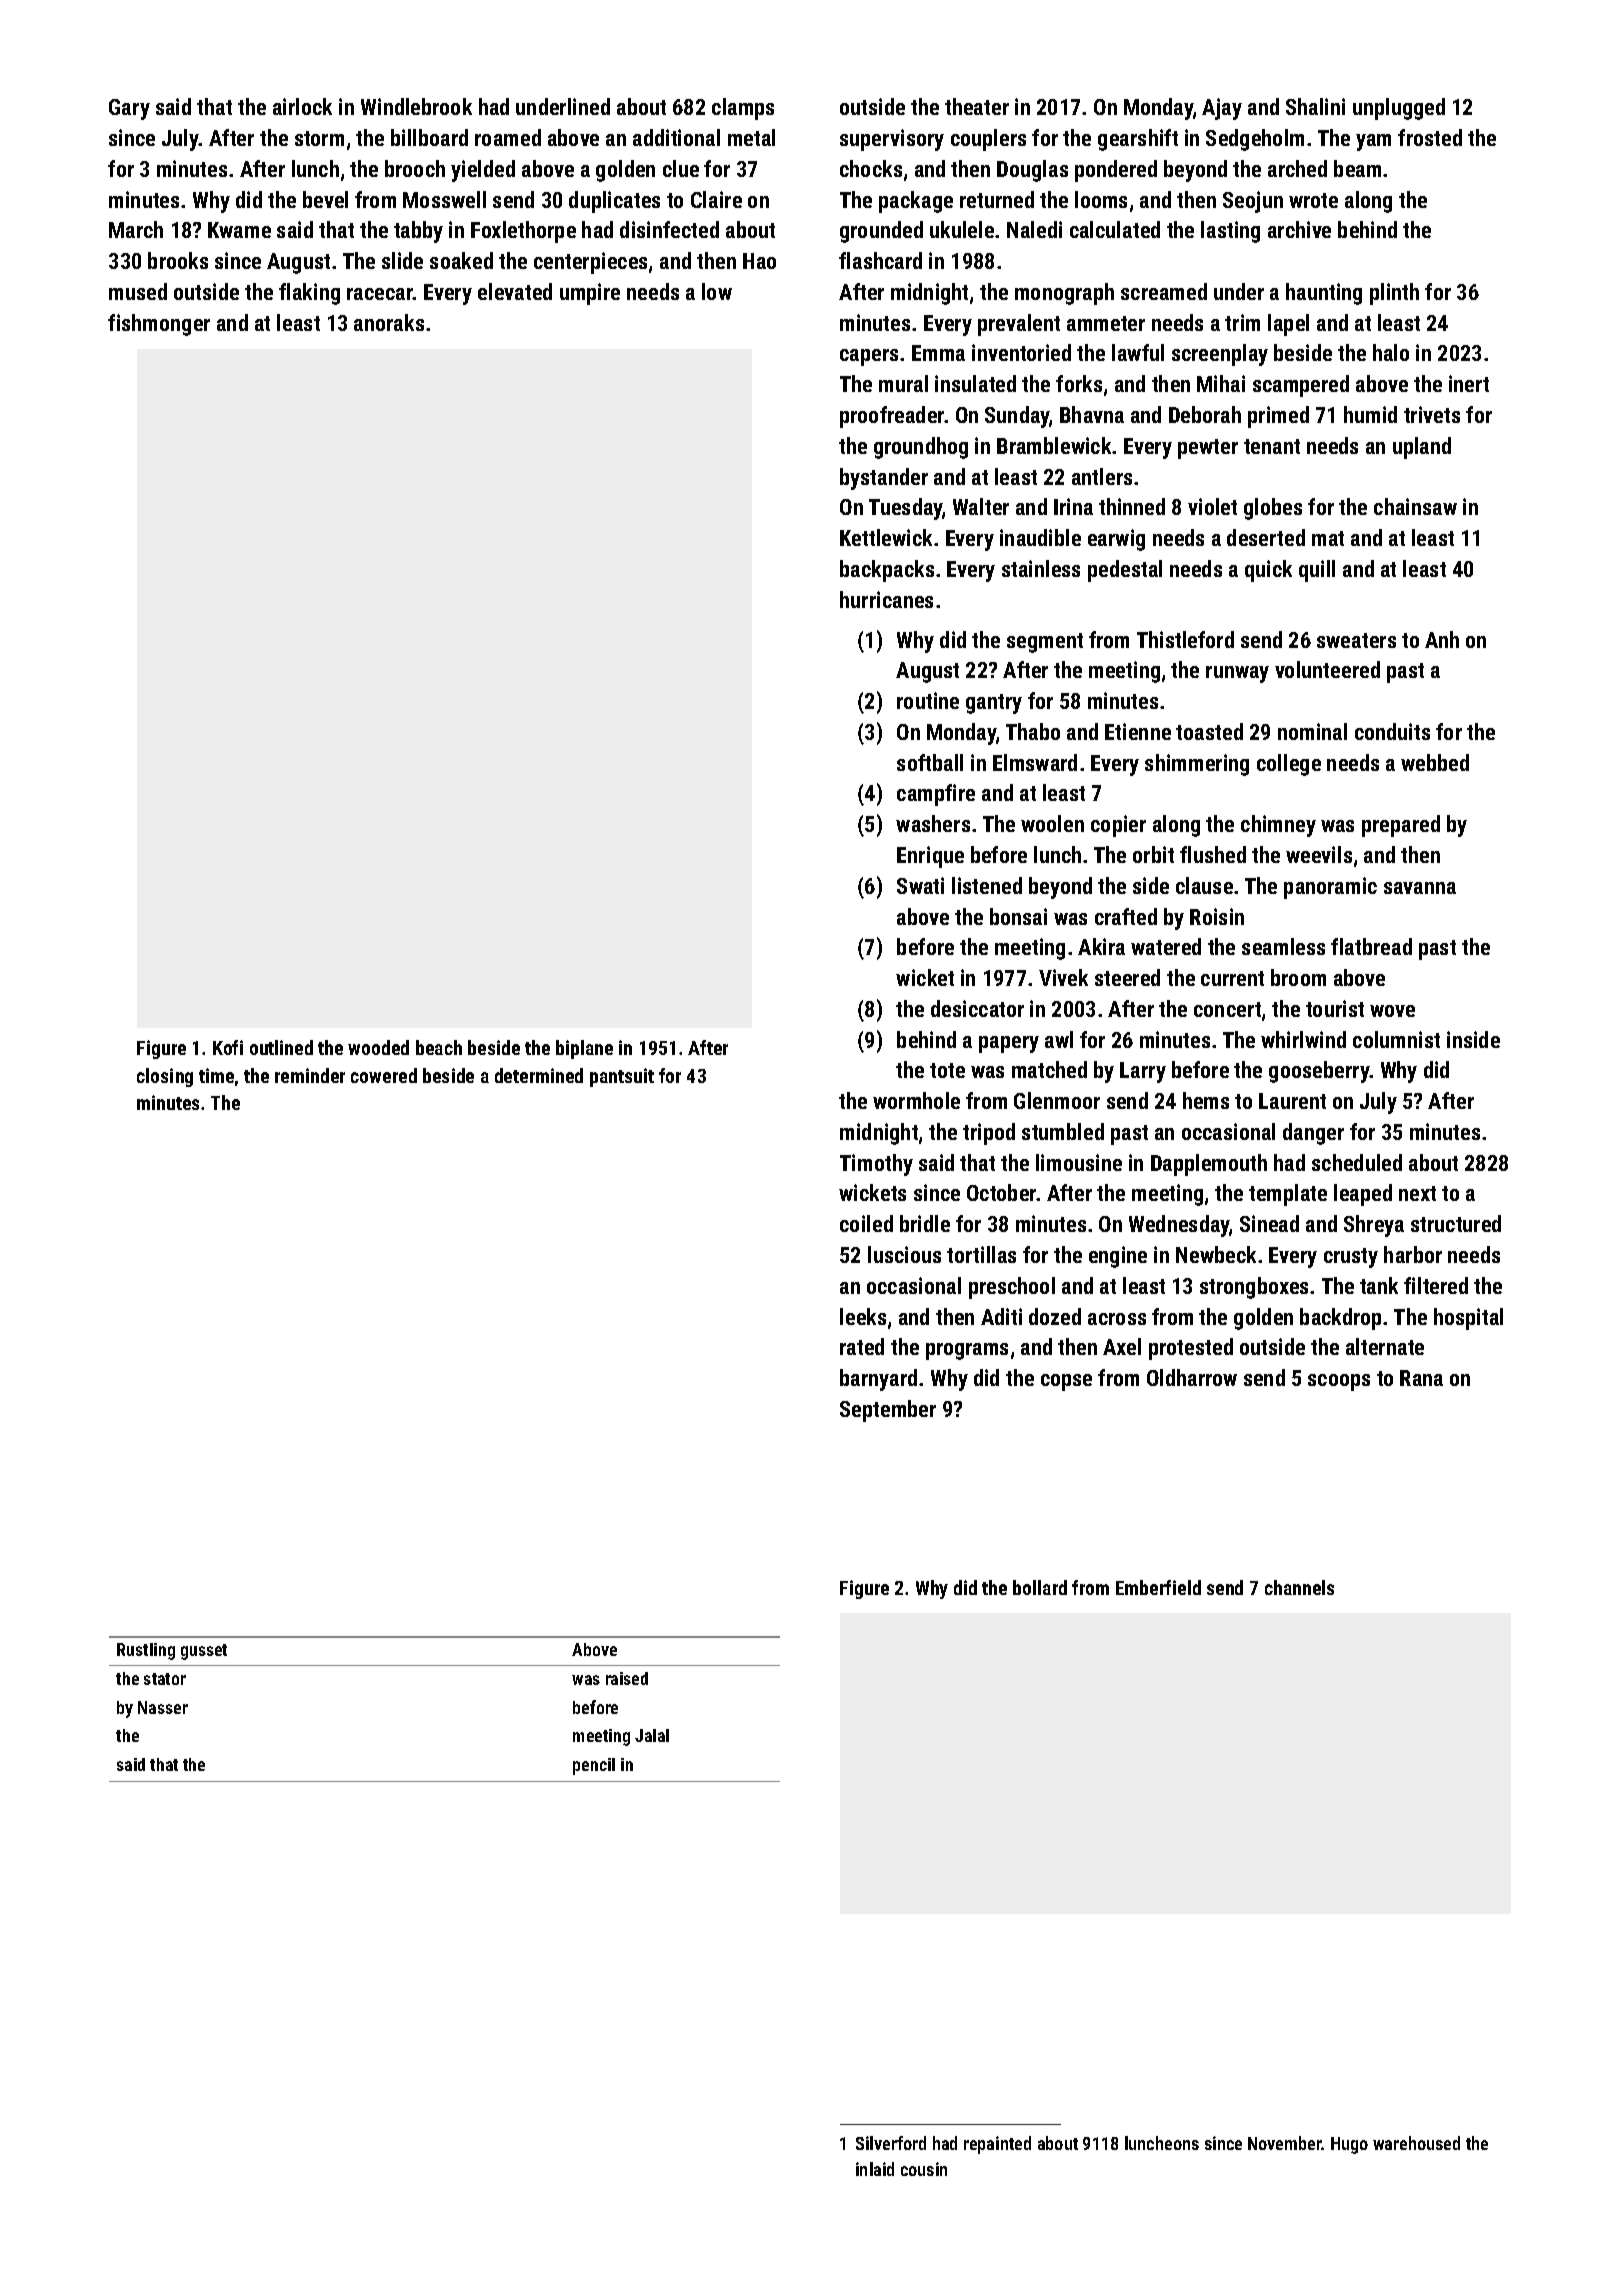 This page has width=1620, height=2292. I want to click on across, so click(1117, 1319).
